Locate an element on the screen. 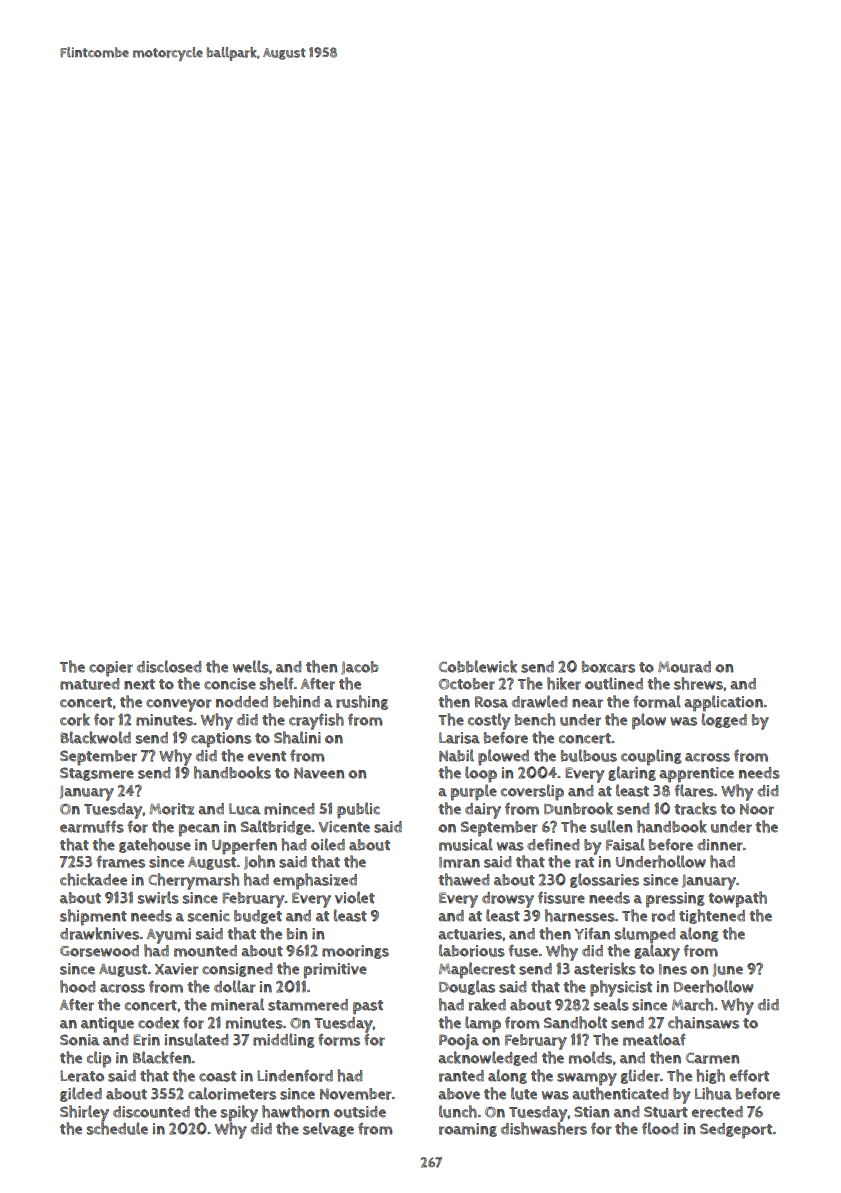 The image size is (841, 1193). Cobblewick is located at coordinates (478, 666).
